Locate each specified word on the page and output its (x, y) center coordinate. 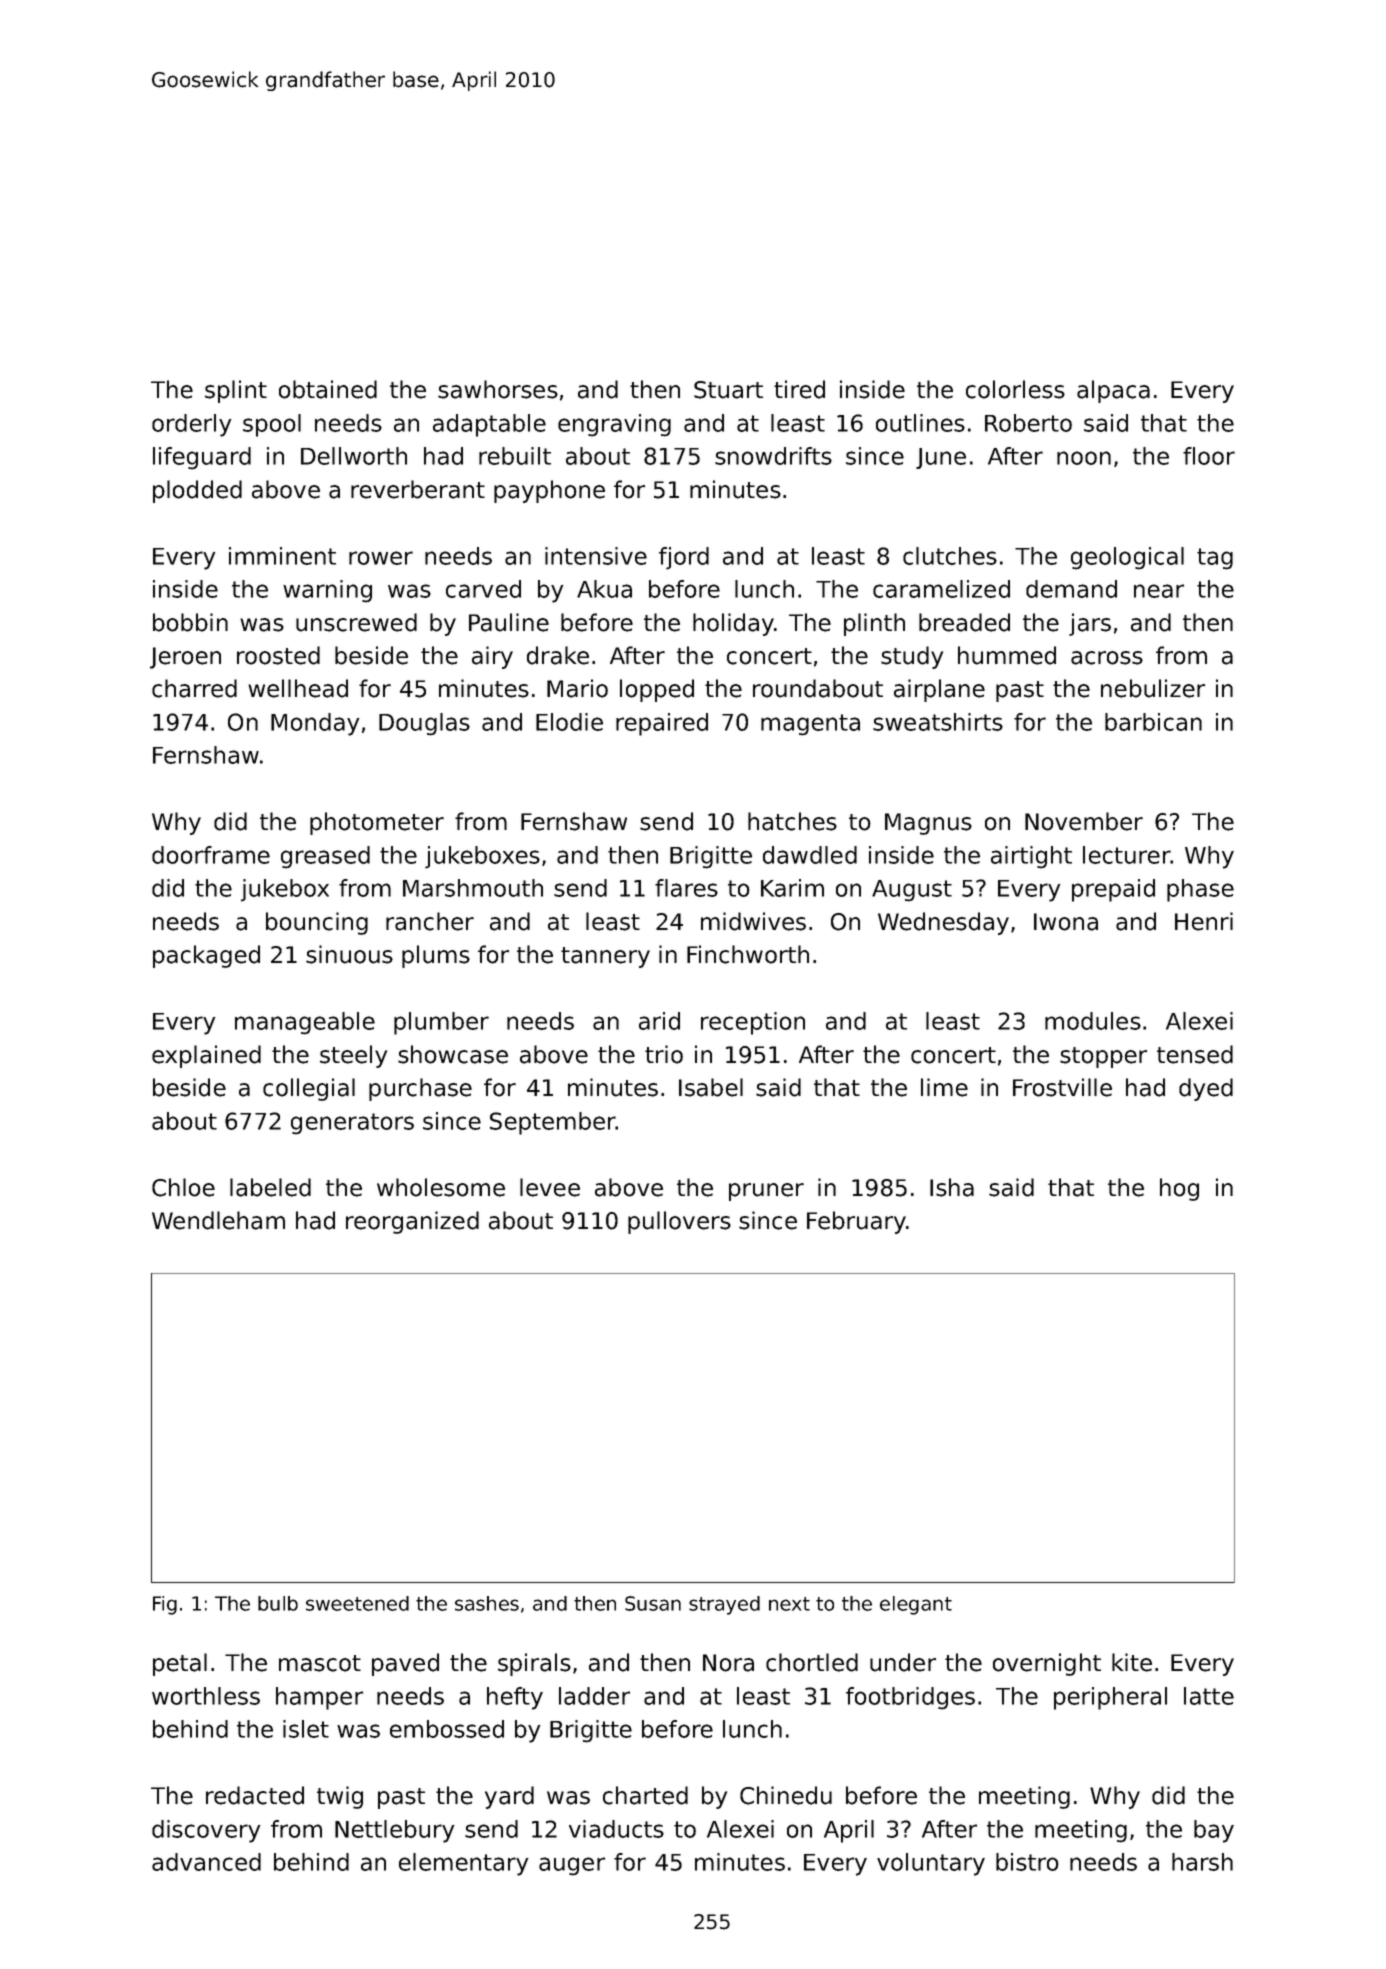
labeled (270, 1187)
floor (1209, 456)
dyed (1206, 1089)
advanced (206, 1862)
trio (664, 1054)
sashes (487, 1603)
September (553, 1123)
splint (236, 391)
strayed (724, 1605)
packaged (206, 956)
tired (799, 389)
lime (944, 1087)
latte (1209, 1696)
